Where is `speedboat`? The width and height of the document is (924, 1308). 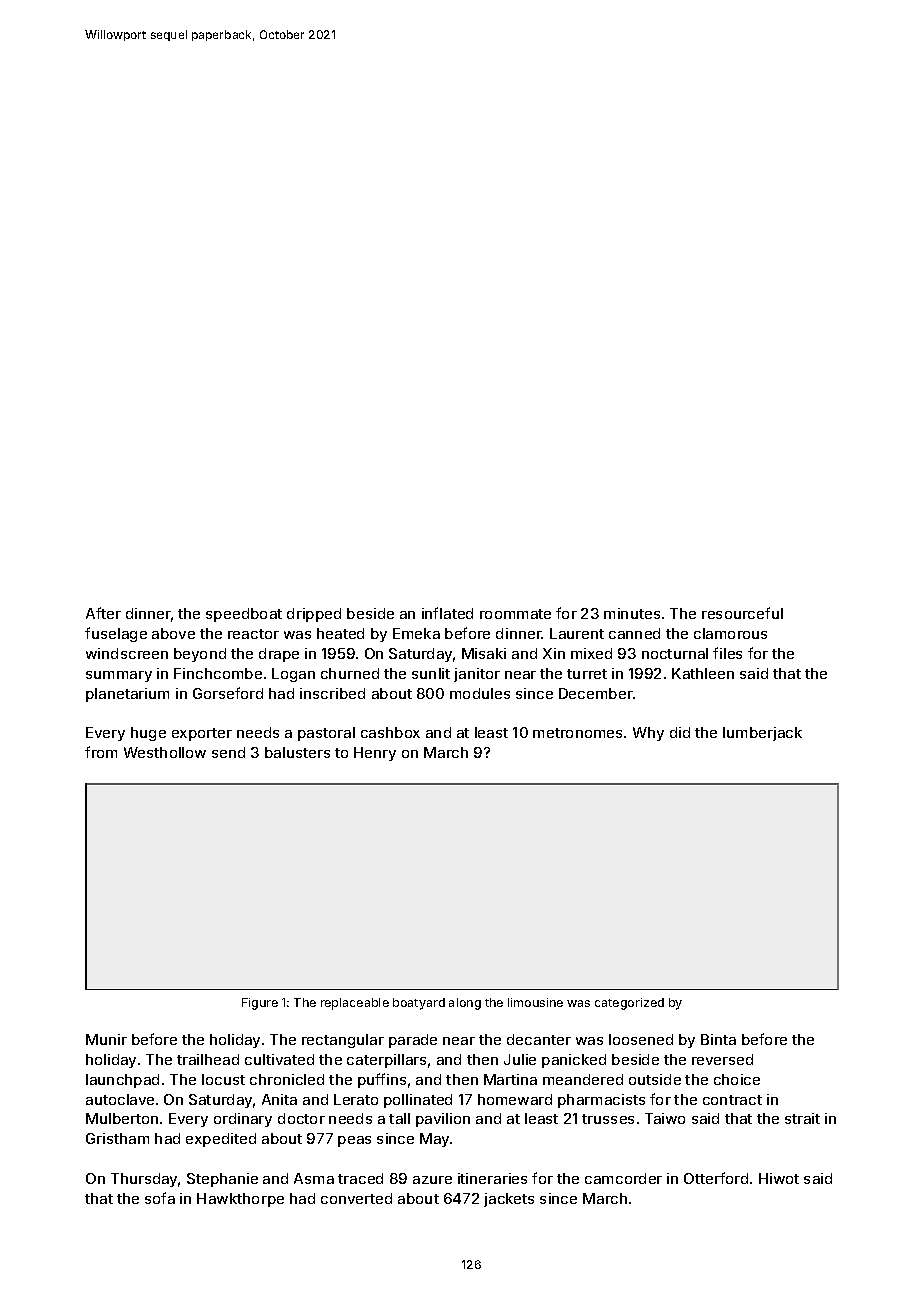
speedboat is located at coordinates (244, 615).
